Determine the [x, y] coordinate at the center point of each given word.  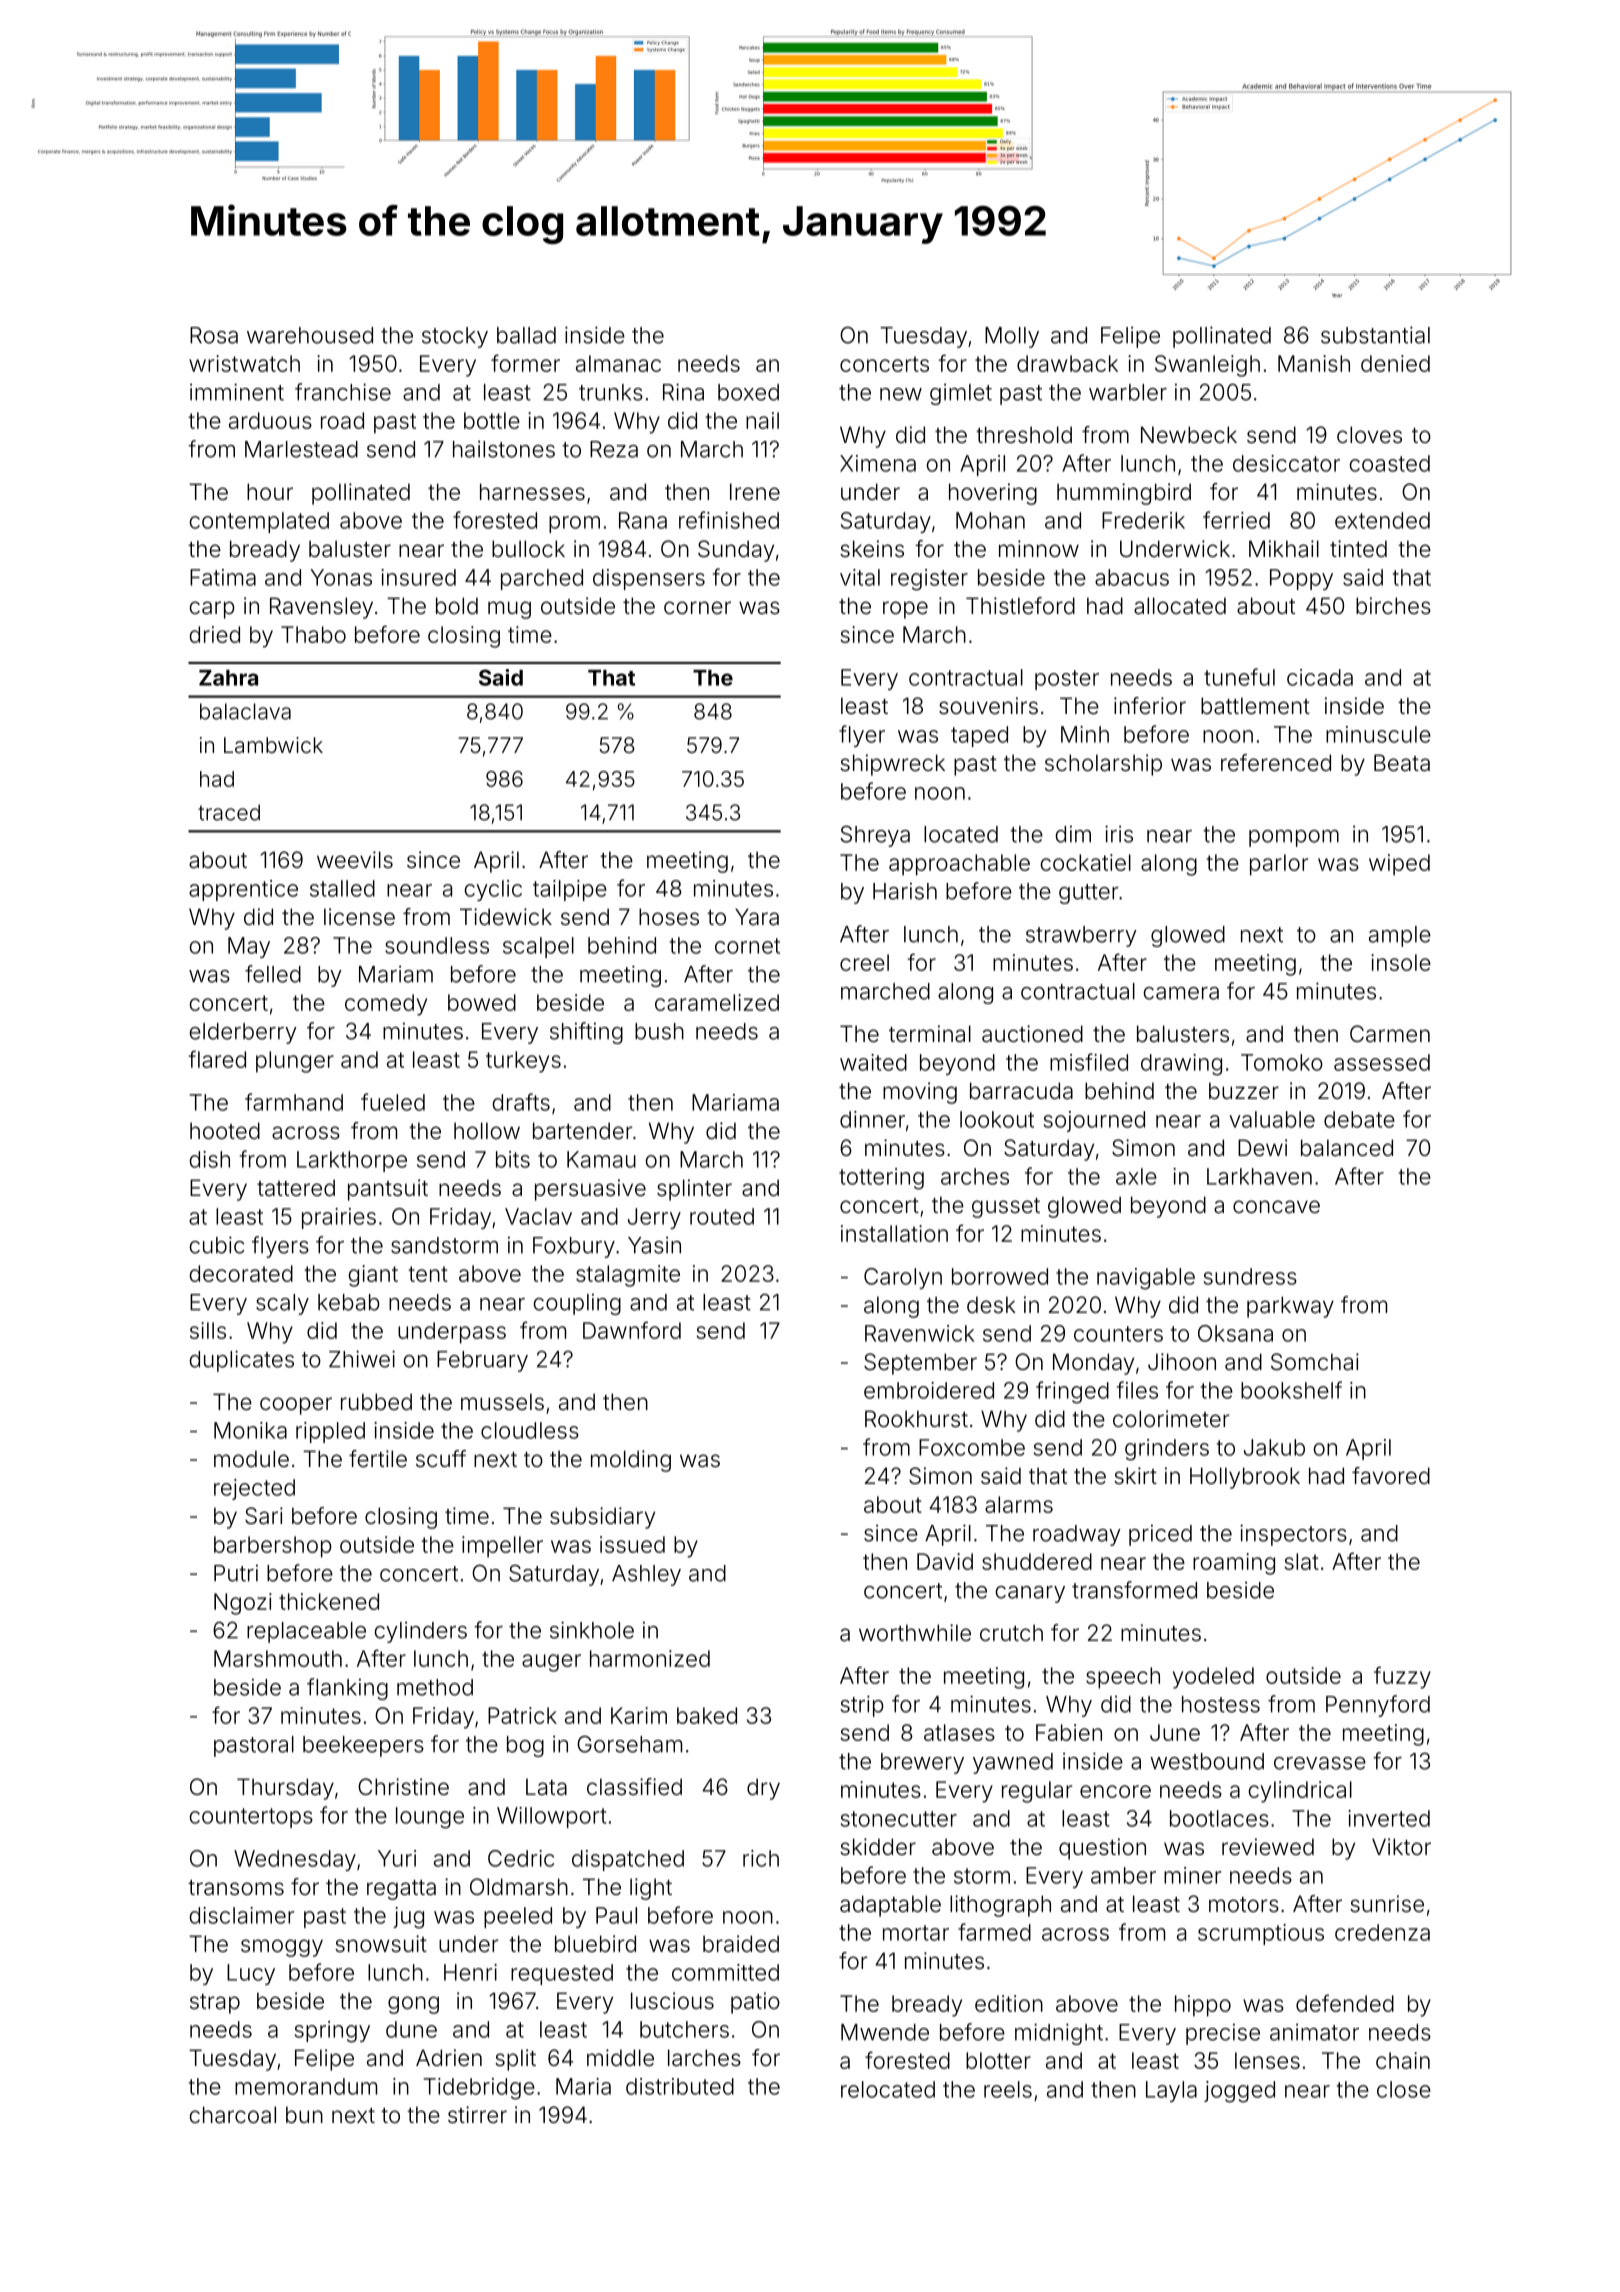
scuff [441, 1459]
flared [217, 1059]
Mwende [885, 2032]
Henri [470, 1972]
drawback [1067, 363]
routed [722, 1216]
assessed [1382, 1062]
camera [1181, 993]
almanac [618, 363]
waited [873, 1062]
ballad [526, 335]
